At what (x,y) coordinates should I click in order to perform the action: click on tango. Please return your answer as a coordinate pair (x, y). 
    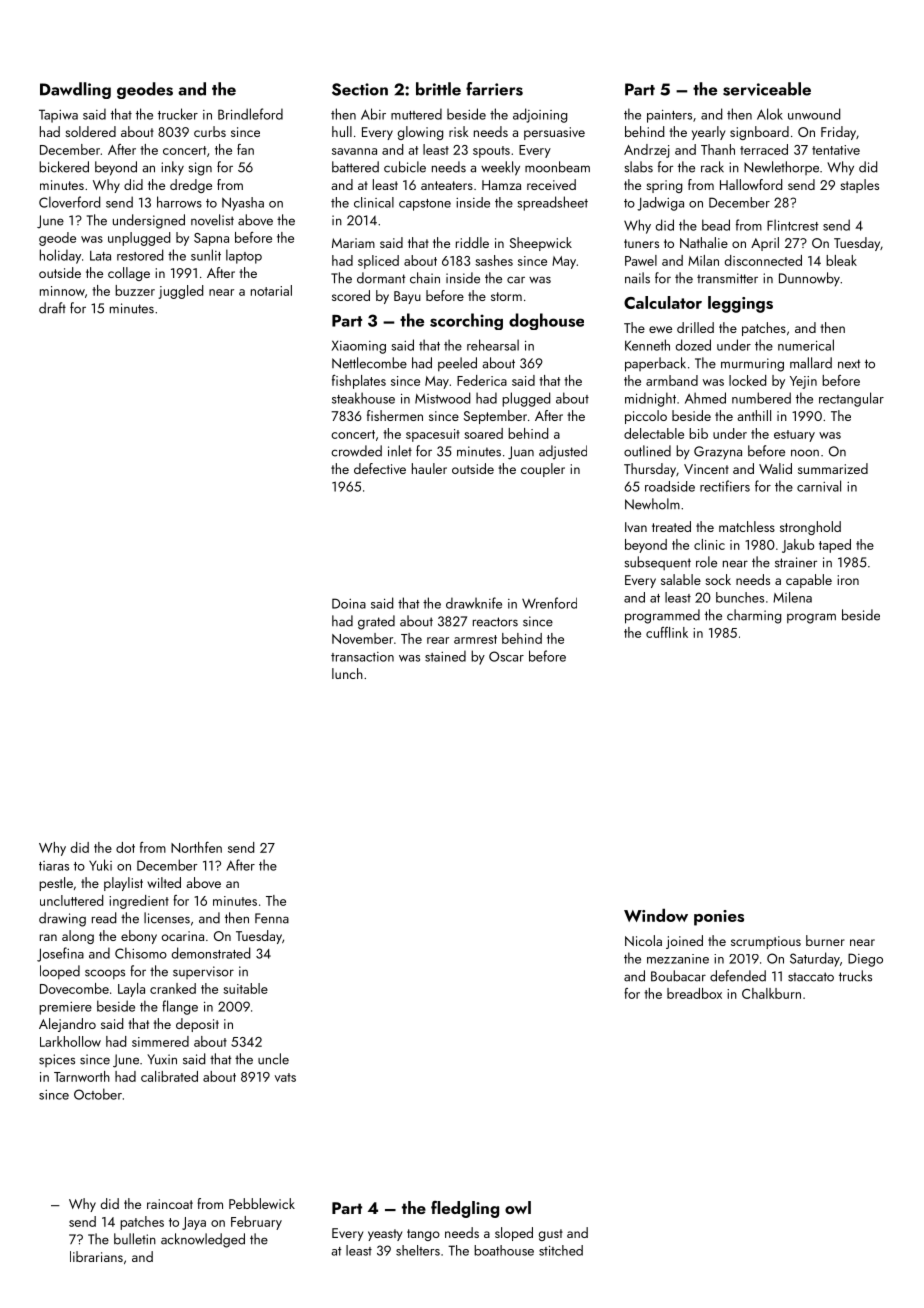
    Looking at the image, I should click on (423, 1235).
